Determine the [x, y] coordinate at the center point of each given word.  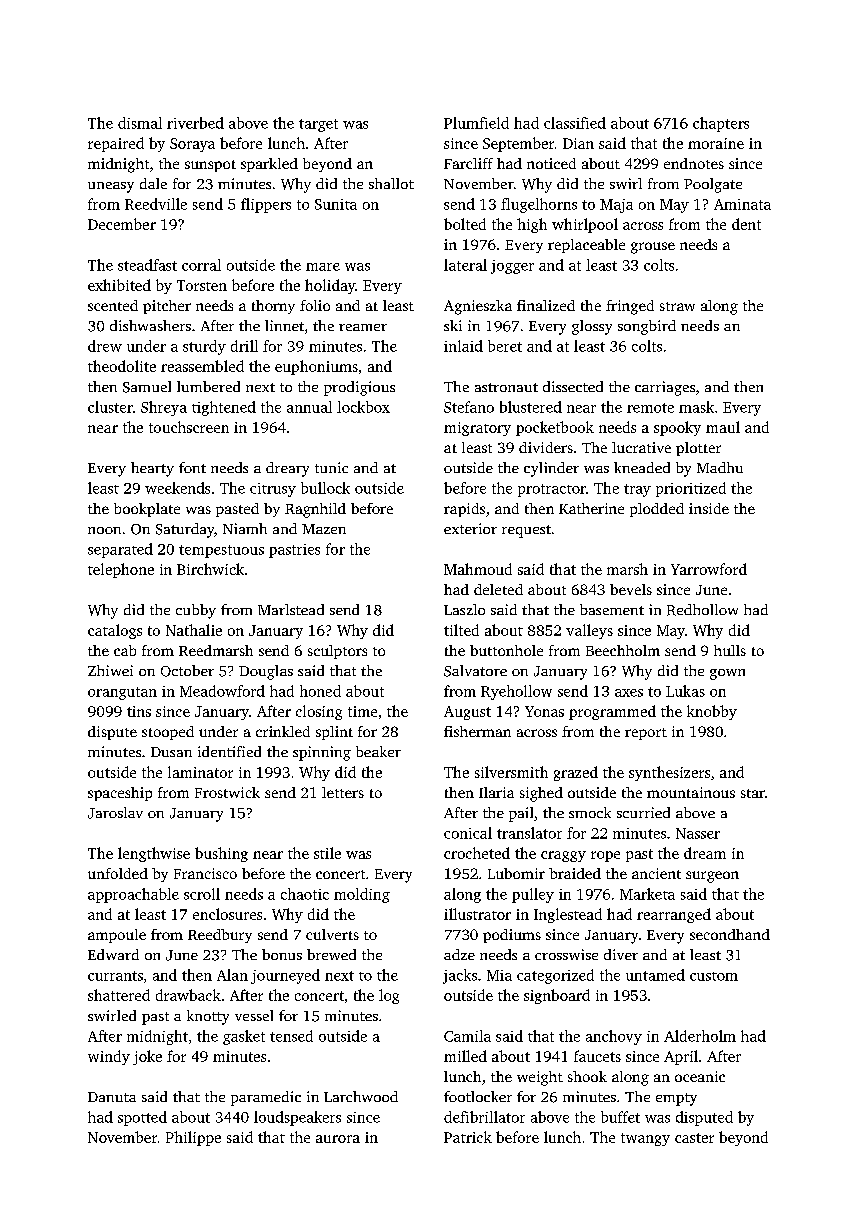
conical [468, 833]
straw [677, 306]
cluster [110, 407]
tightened [224, 408]
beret [505, 346]
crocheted [477, 853]
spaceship [120, 794]
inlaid [463, 346]
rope [605, 856]
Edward [113, 954]
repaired [116, 144]
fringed [630, 307]
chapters [721, 124]
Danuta [112, 1097]
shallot [391, 183]
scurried [643, 812]
